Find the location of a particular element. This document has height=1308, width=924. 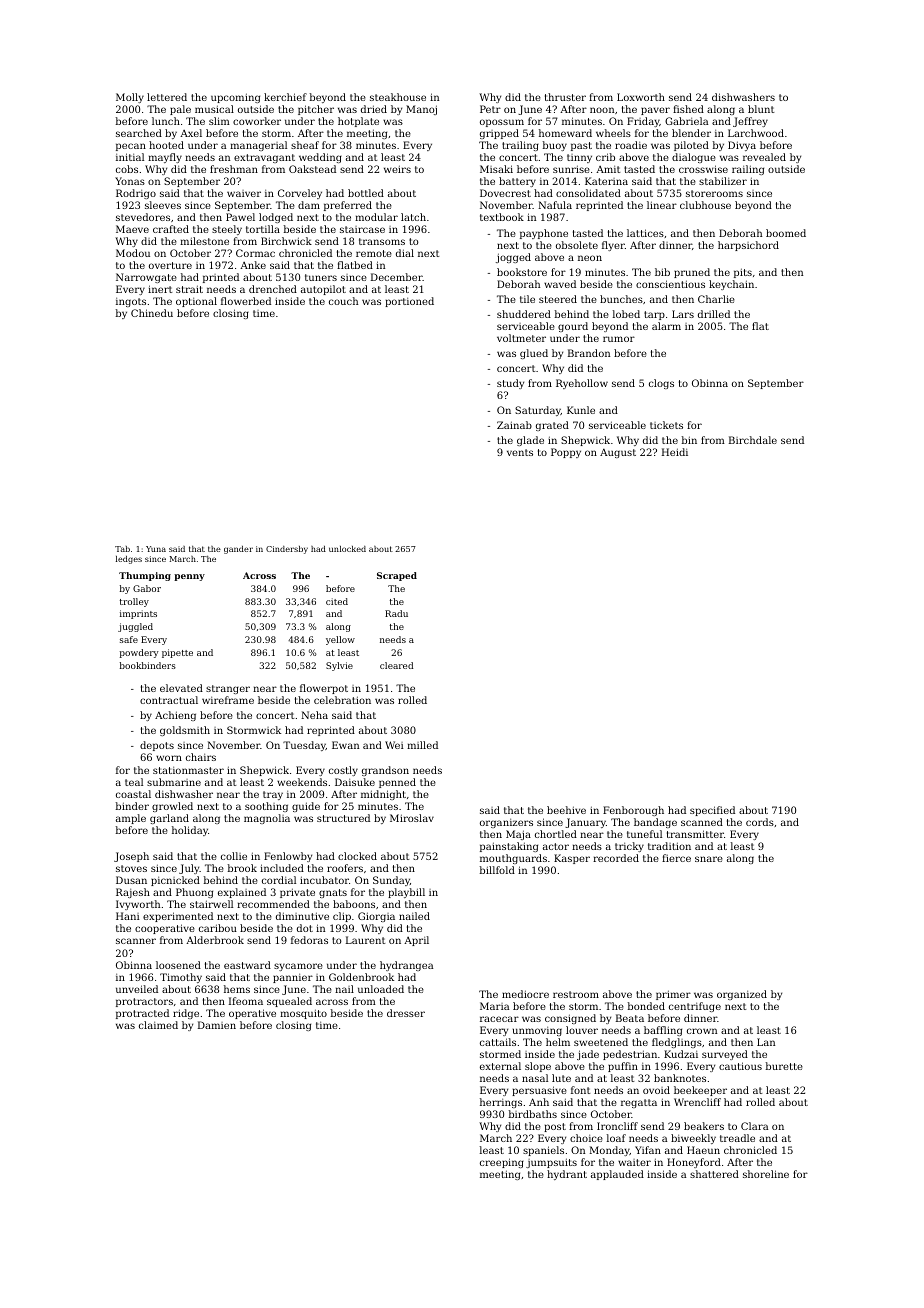

steakhouse is located at coordinates (398, 97).
